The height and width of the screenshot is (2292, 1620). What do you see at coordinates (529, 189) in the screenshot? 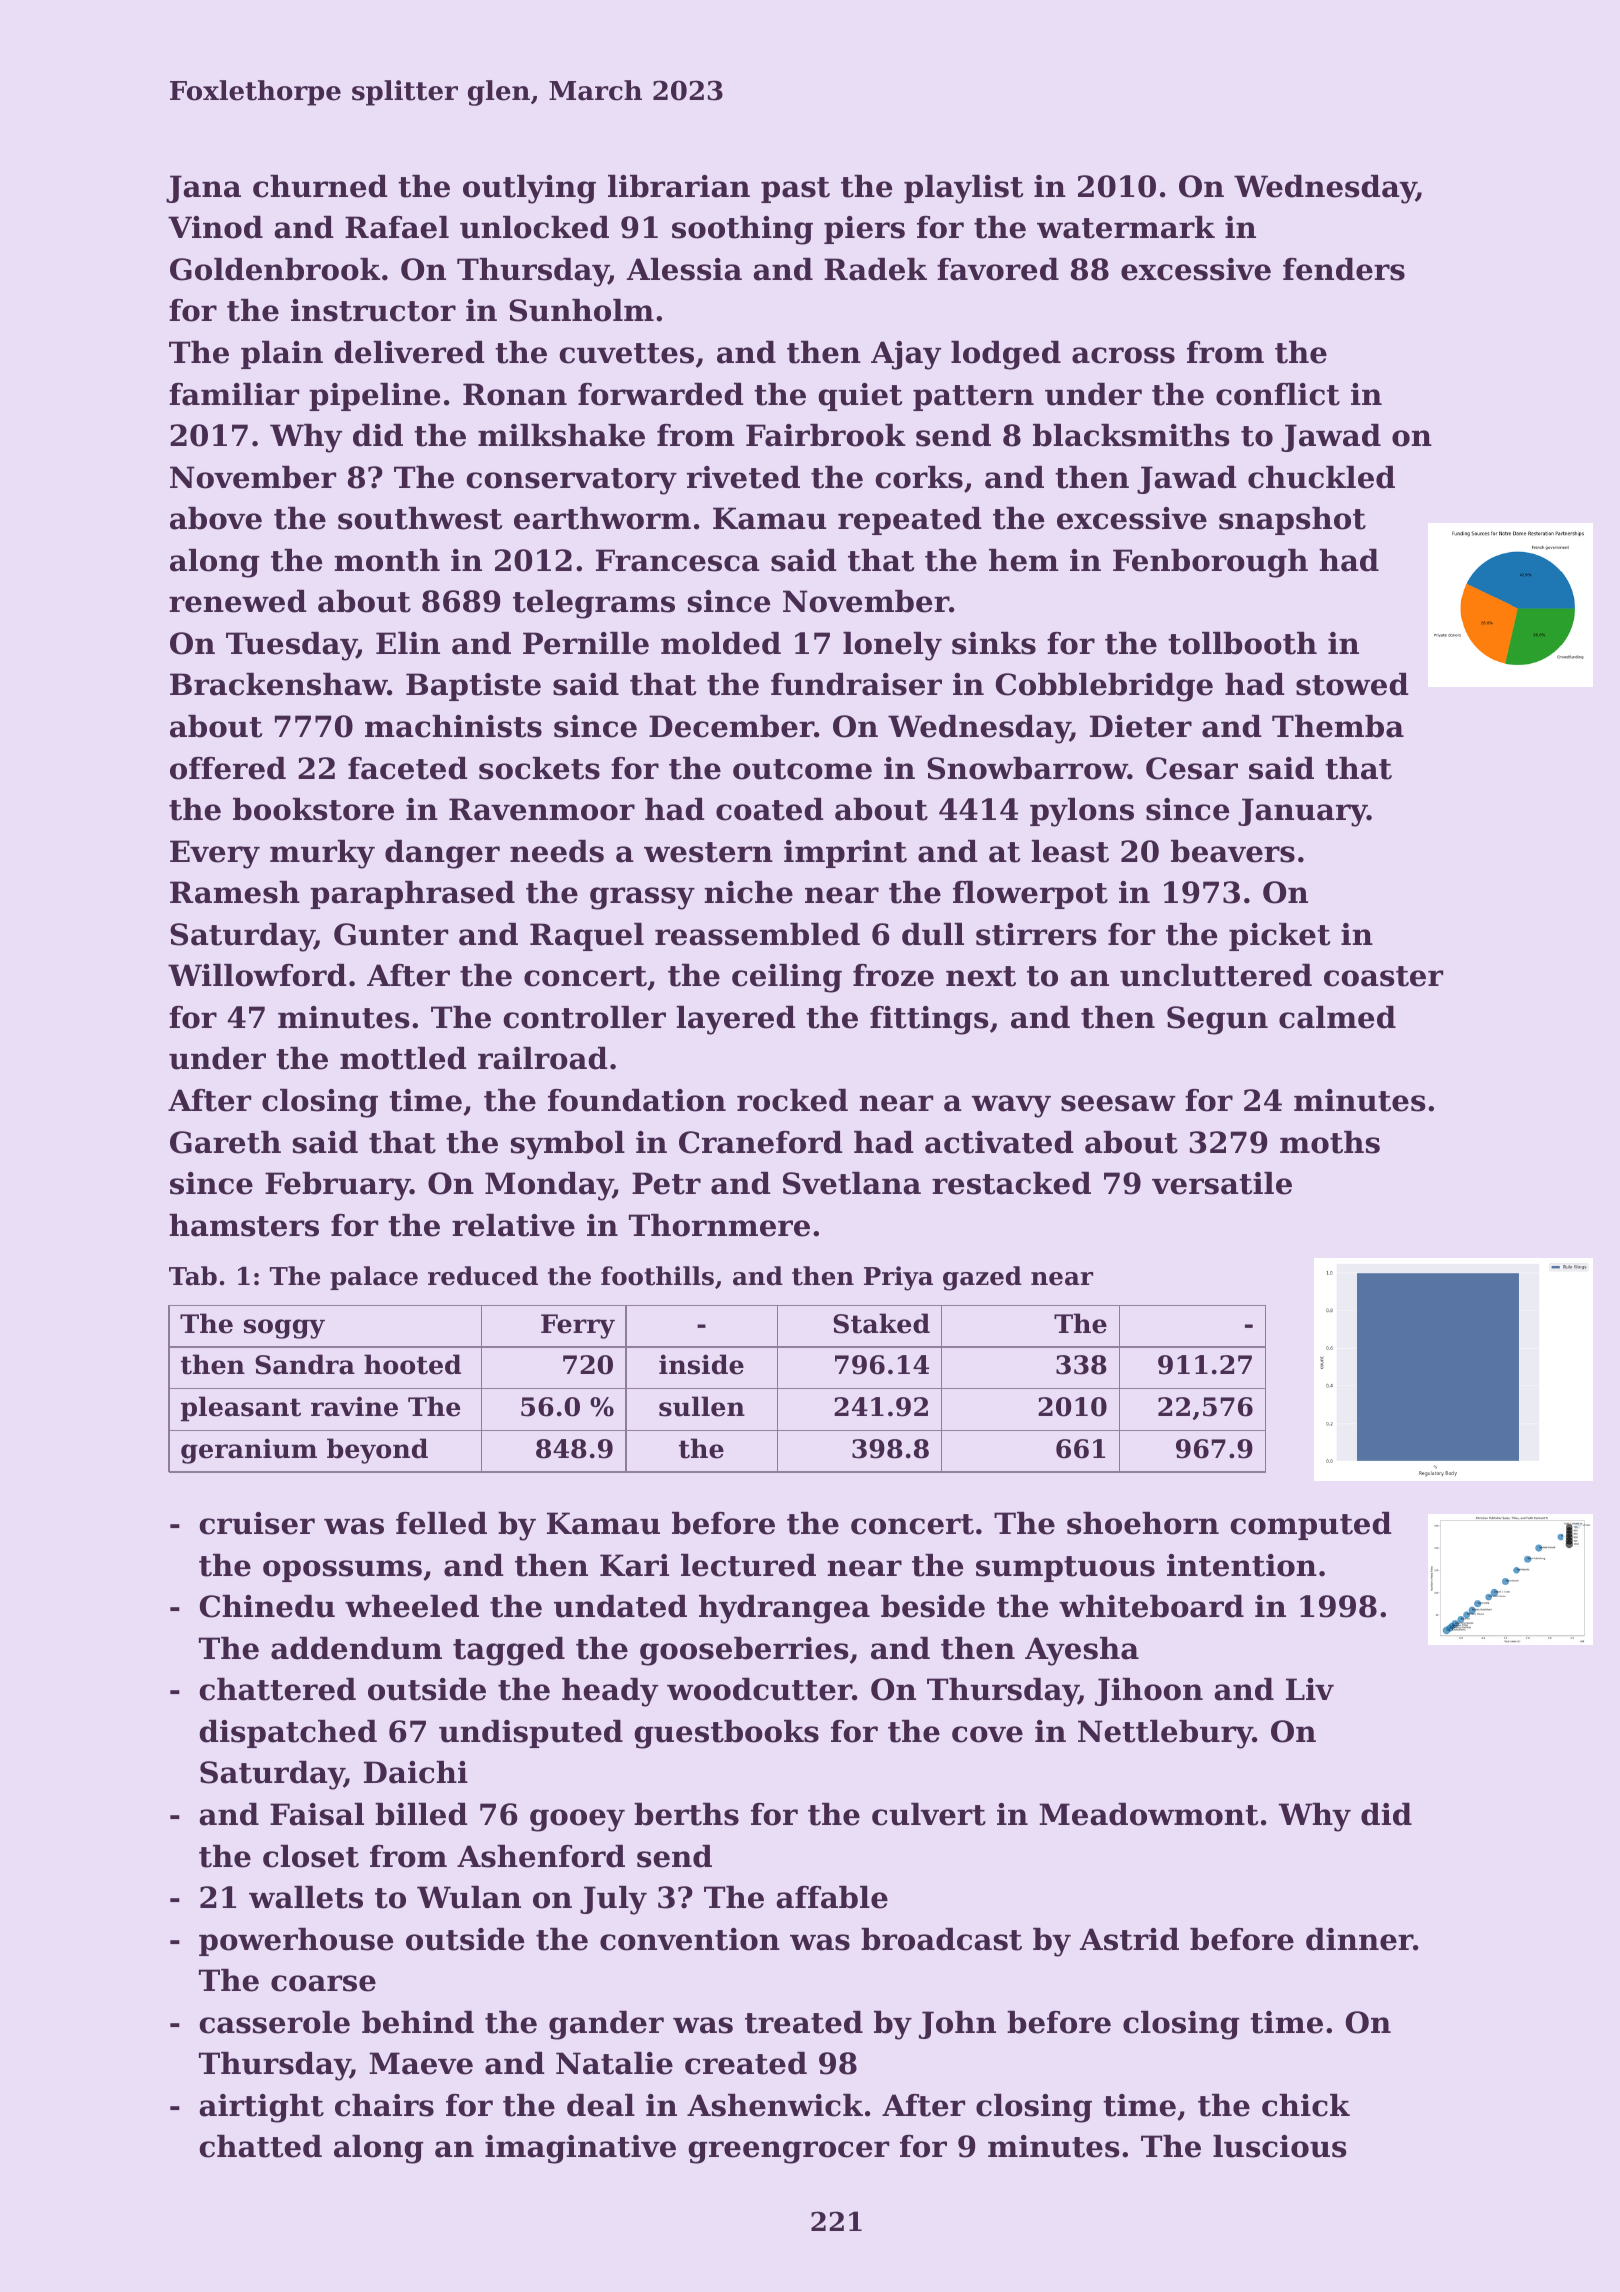
I see `outlying` at bounding box center [529, 189].
